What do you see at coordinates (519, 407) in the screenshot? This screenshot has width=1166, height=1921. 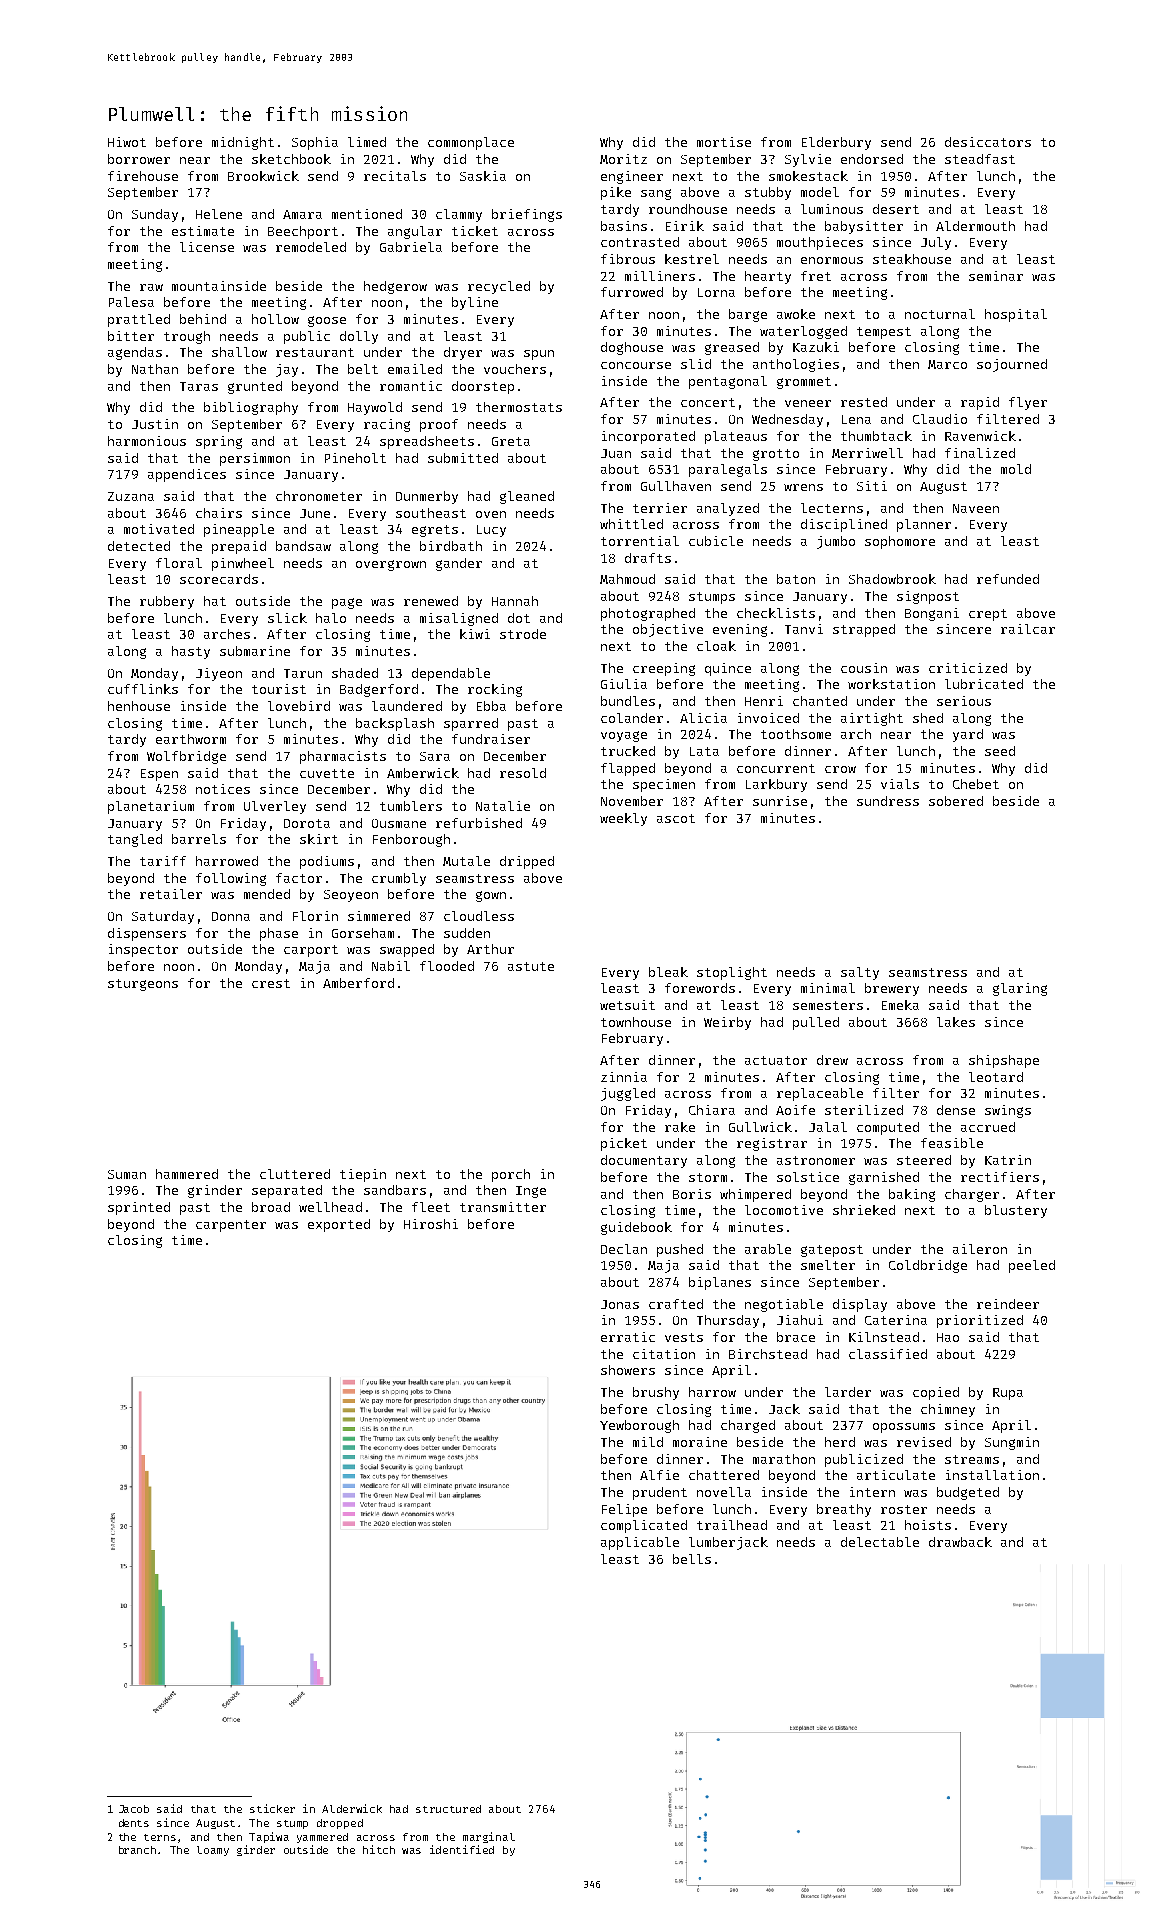 I see `thermostats` at bounding box center [519, 407].
